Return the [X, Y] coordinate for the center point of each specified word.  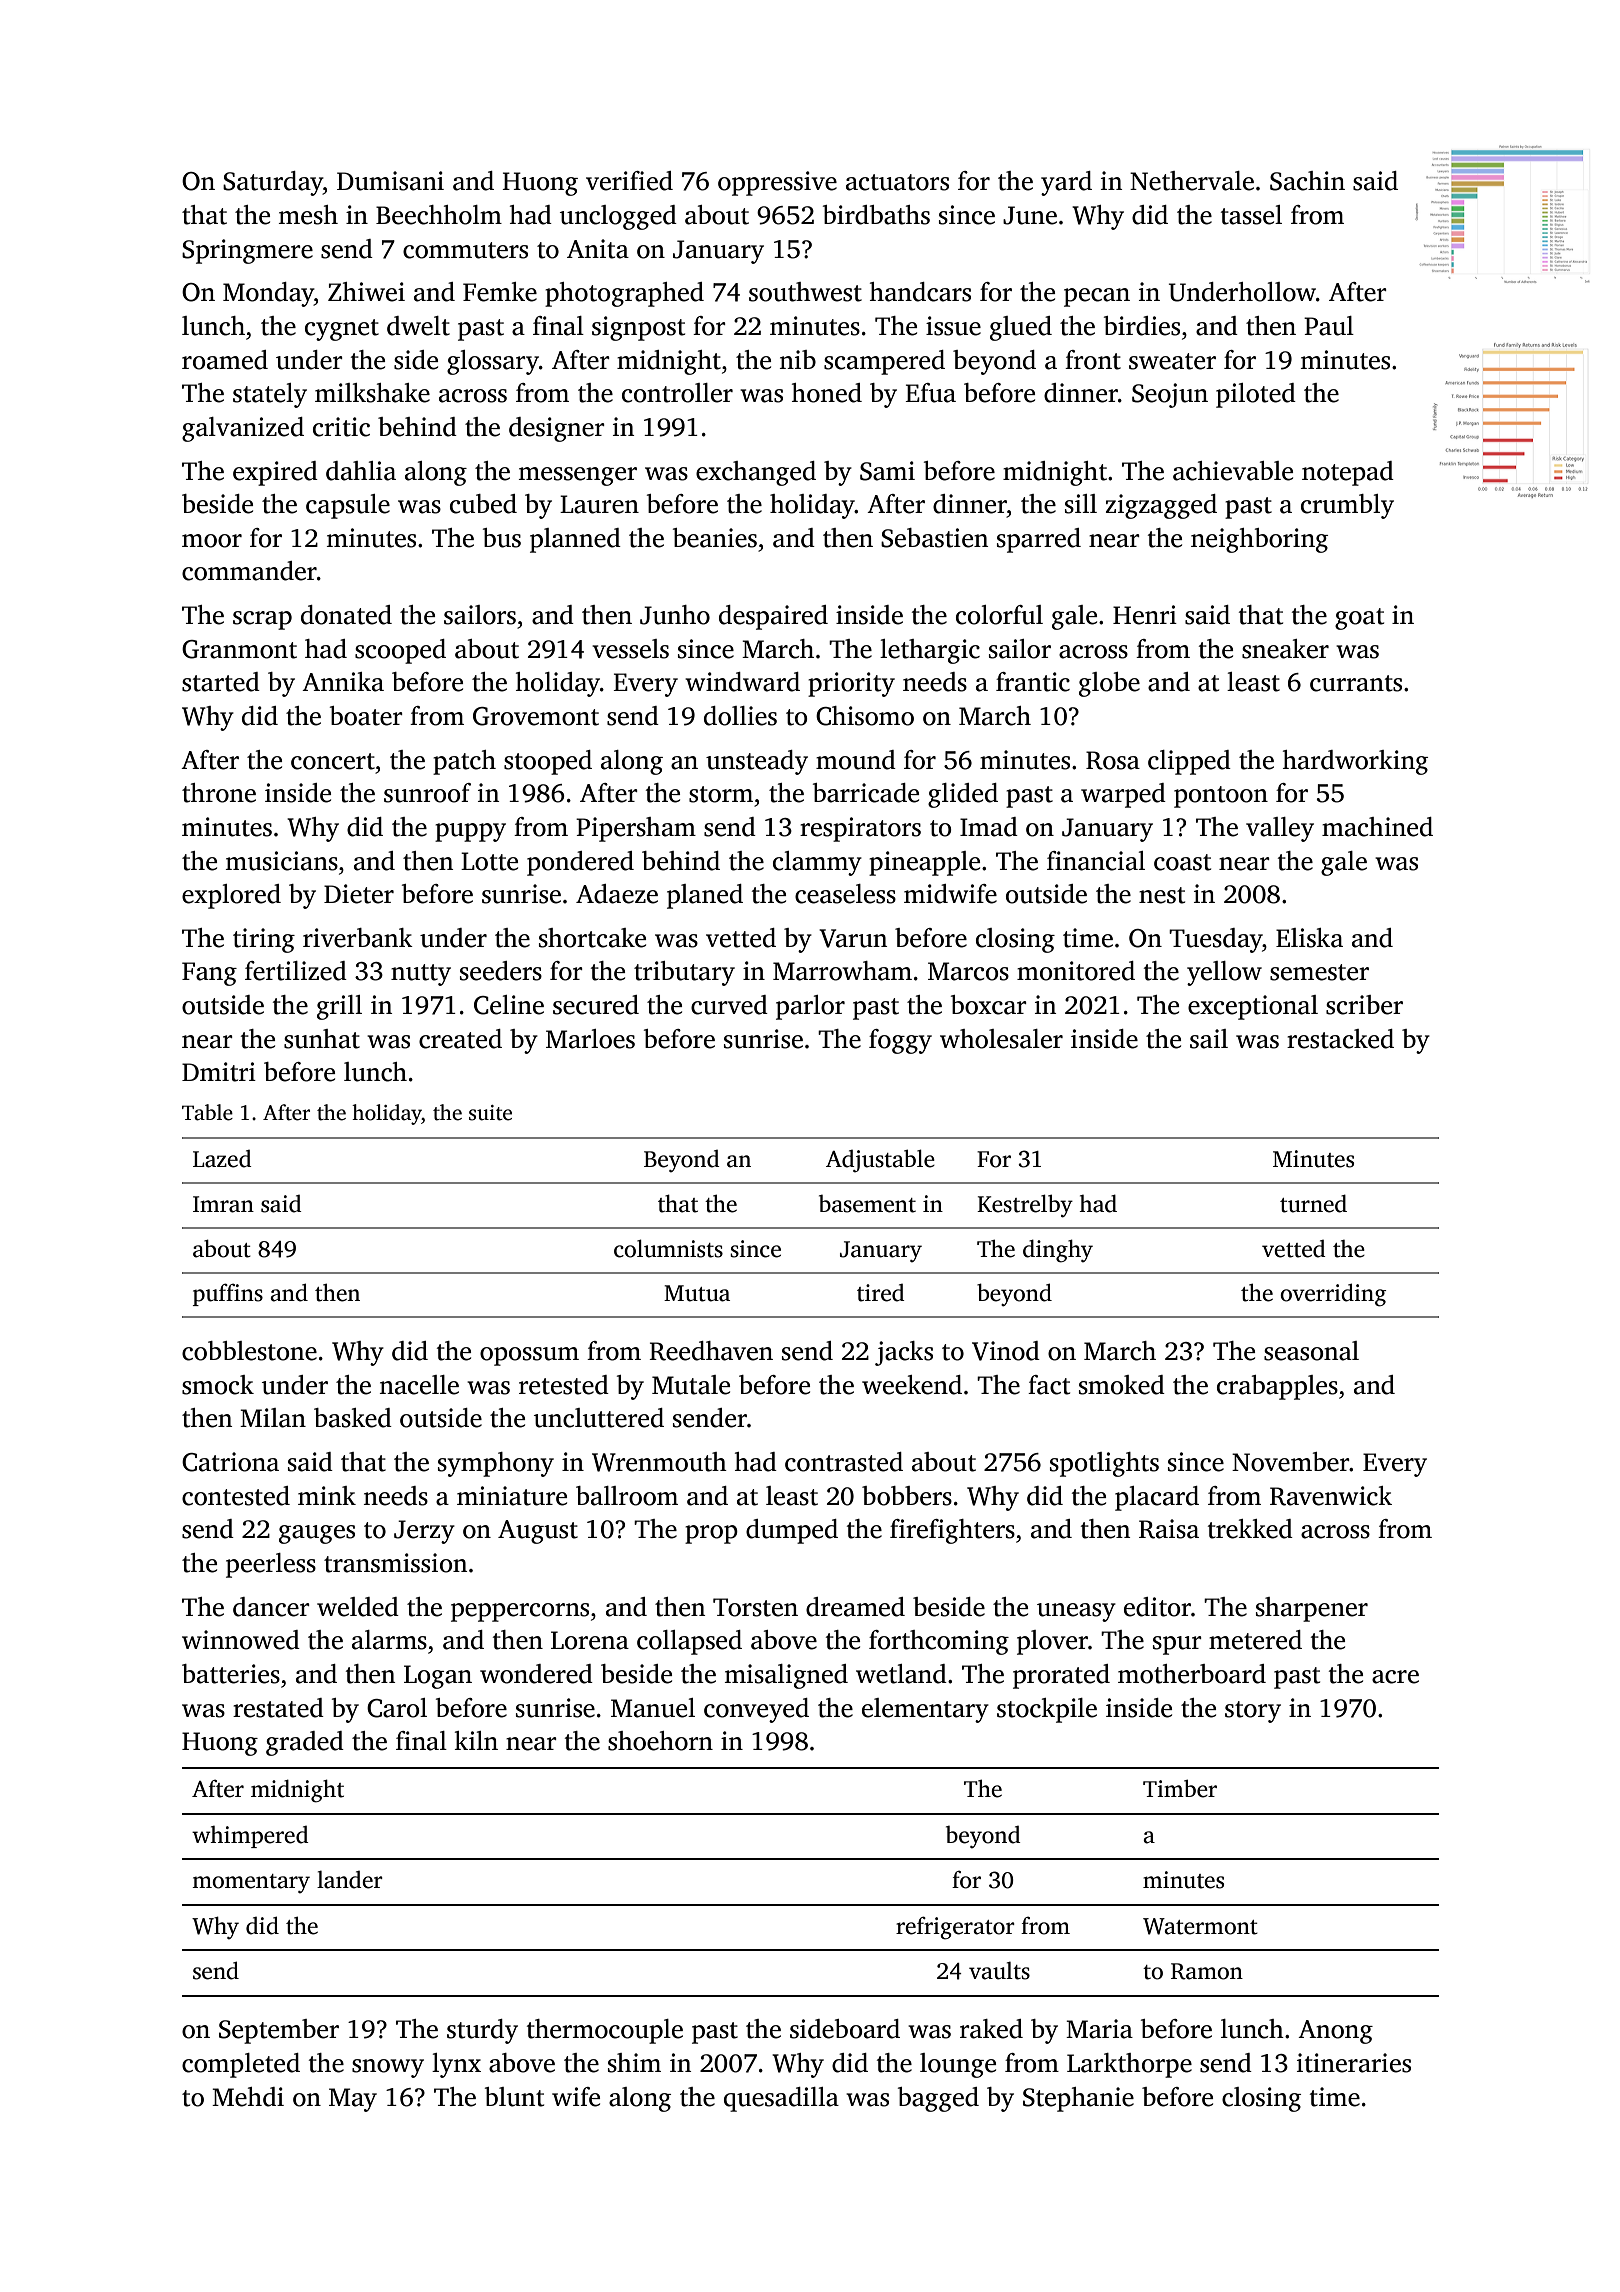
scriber [1364, 1005]
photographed [624, 294]
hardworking [1355, 762]
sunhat [322, 1039]
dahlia [361, 471]
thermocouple [605, 2031]
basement [867, 1204]
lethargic [930, 651]
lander [350, 1880]
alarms [389, 1640]
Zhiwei [366, 292]
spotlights [1104, 1464]
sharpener [1312, 1609]
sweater [1172, 361]
